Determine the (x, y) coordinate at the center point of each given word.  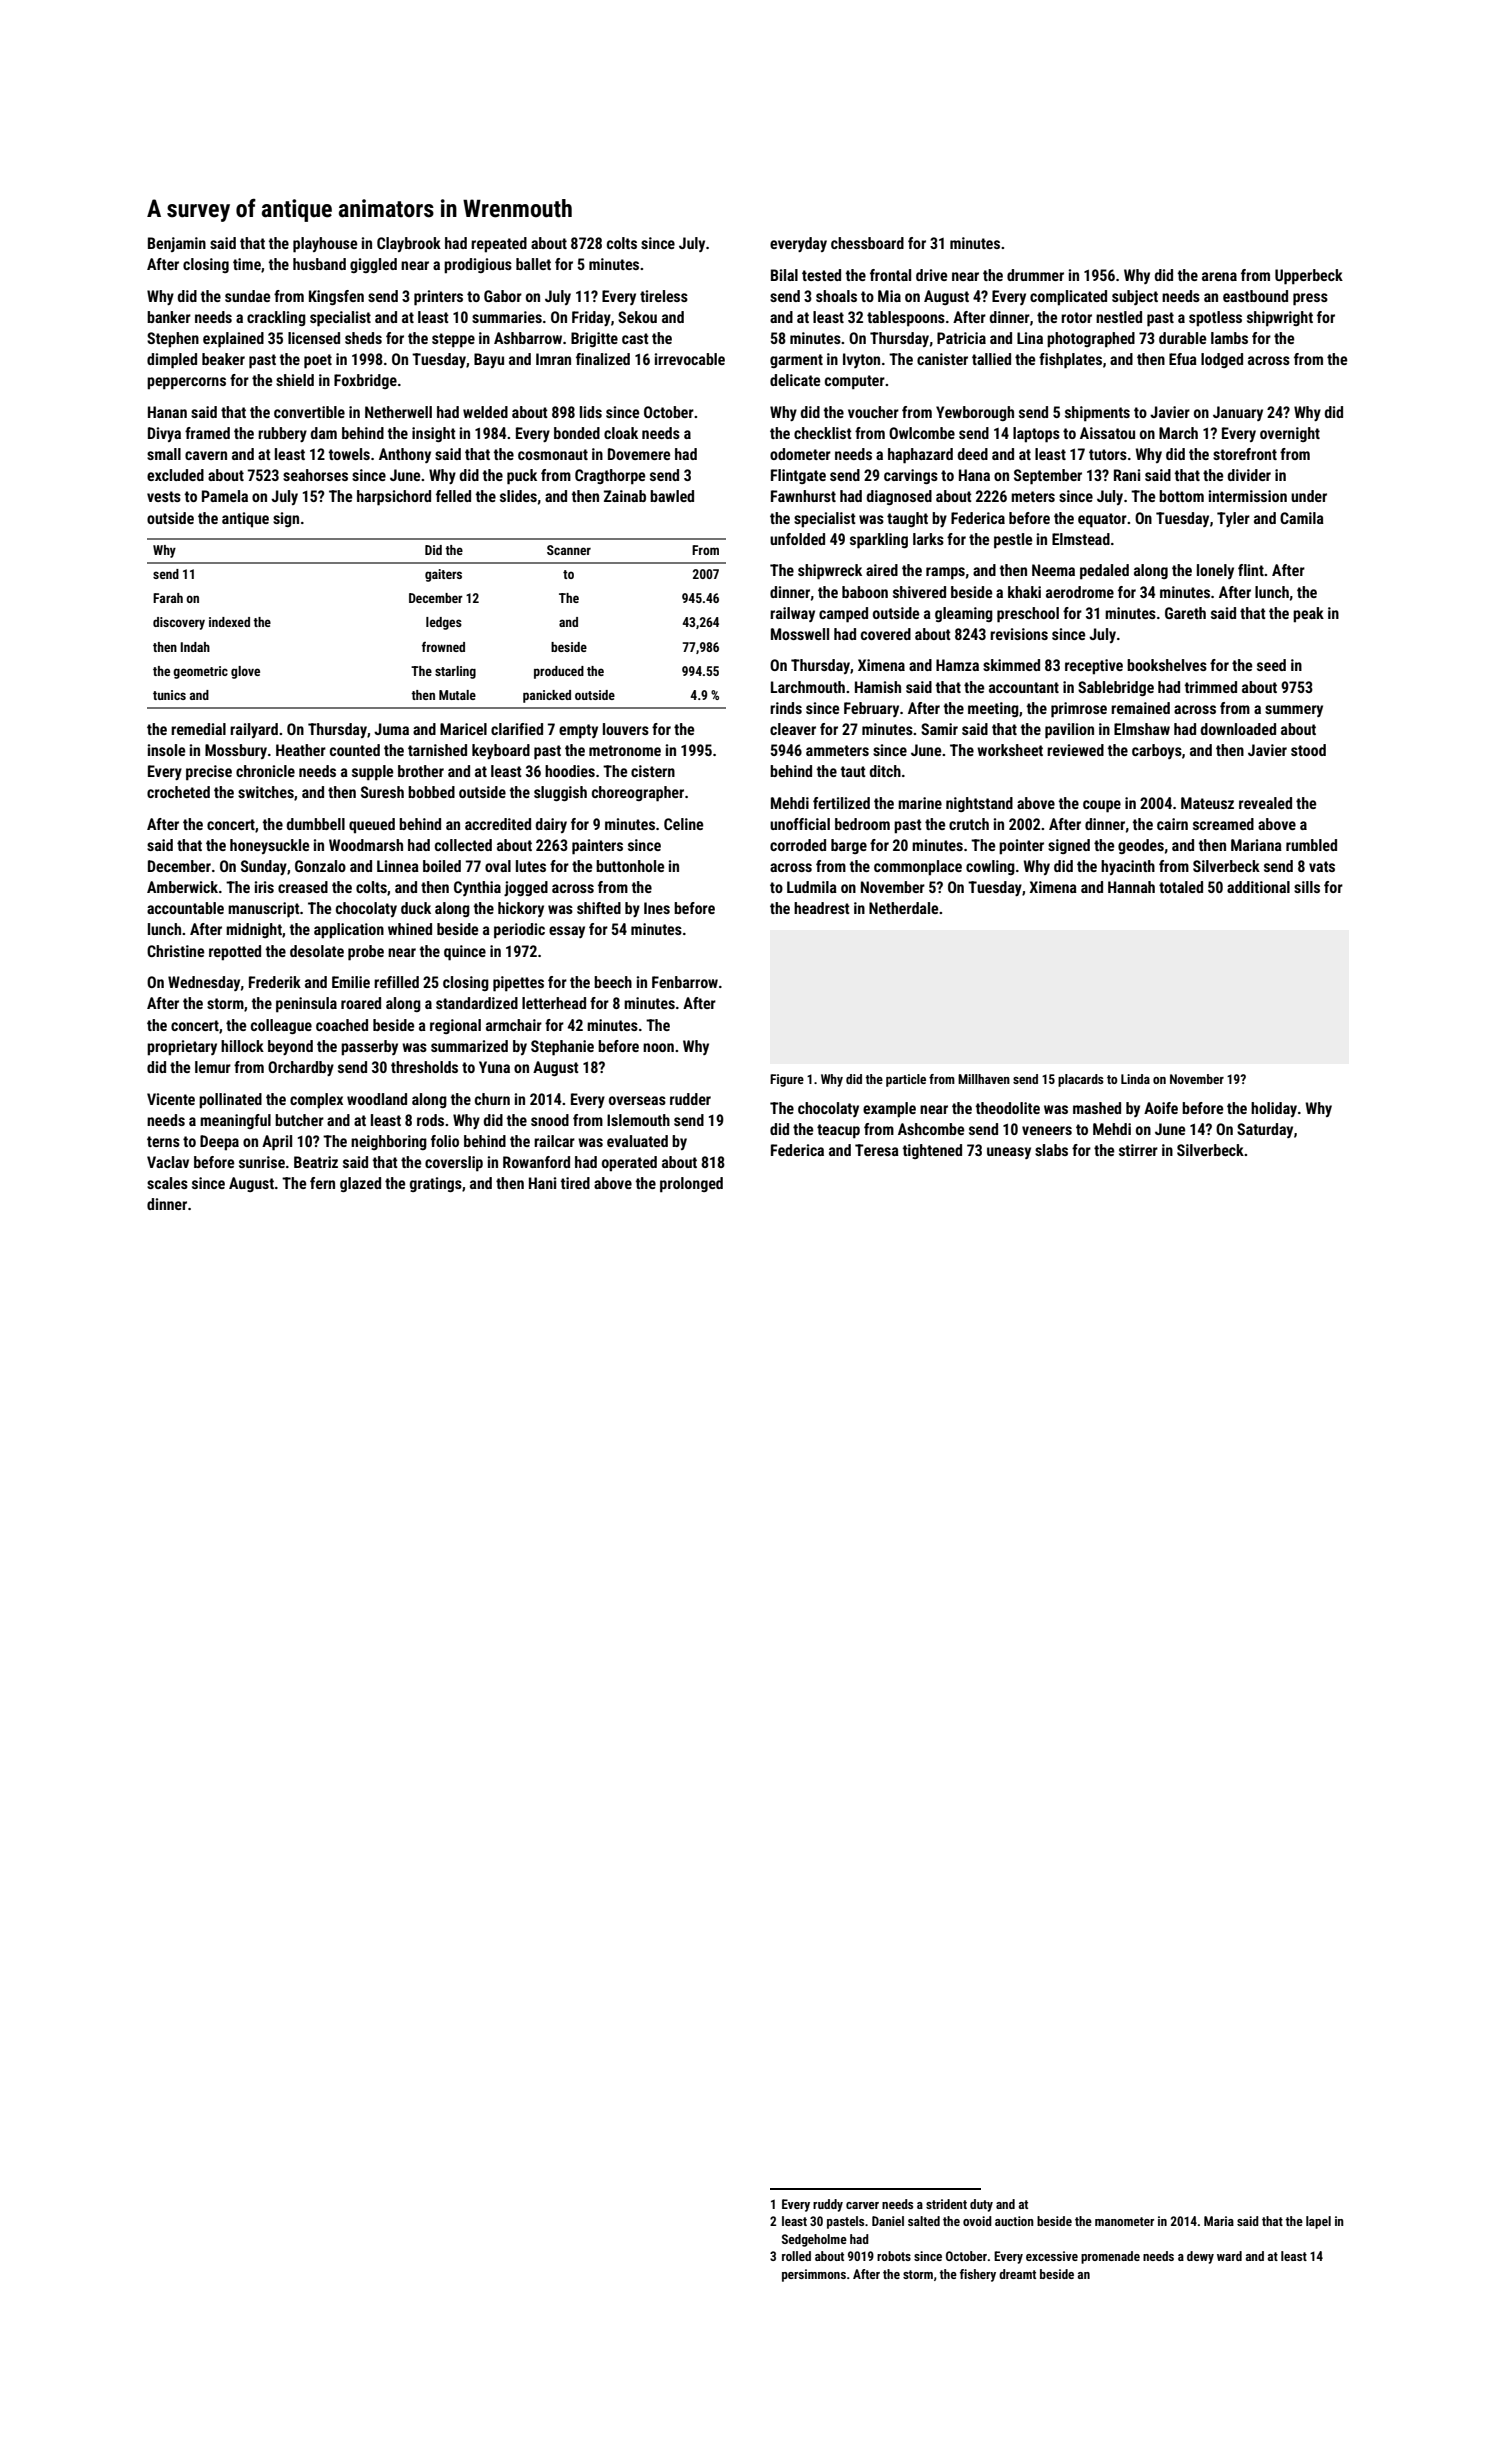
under (1309, 496)
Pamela (225, 496)
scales (167, 1183)
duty (981, 2205)
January (1238, 413)
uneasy (1009, 1153)
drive (931, 275)
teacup (838, 1131)
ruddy (828, 2205)
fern (322, 1183)
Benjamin (177, 244)
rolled (796, 2256)
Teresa (877, 1150)
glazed (360, 1184)
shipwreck (830, 572)
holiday (1274, 1109)
